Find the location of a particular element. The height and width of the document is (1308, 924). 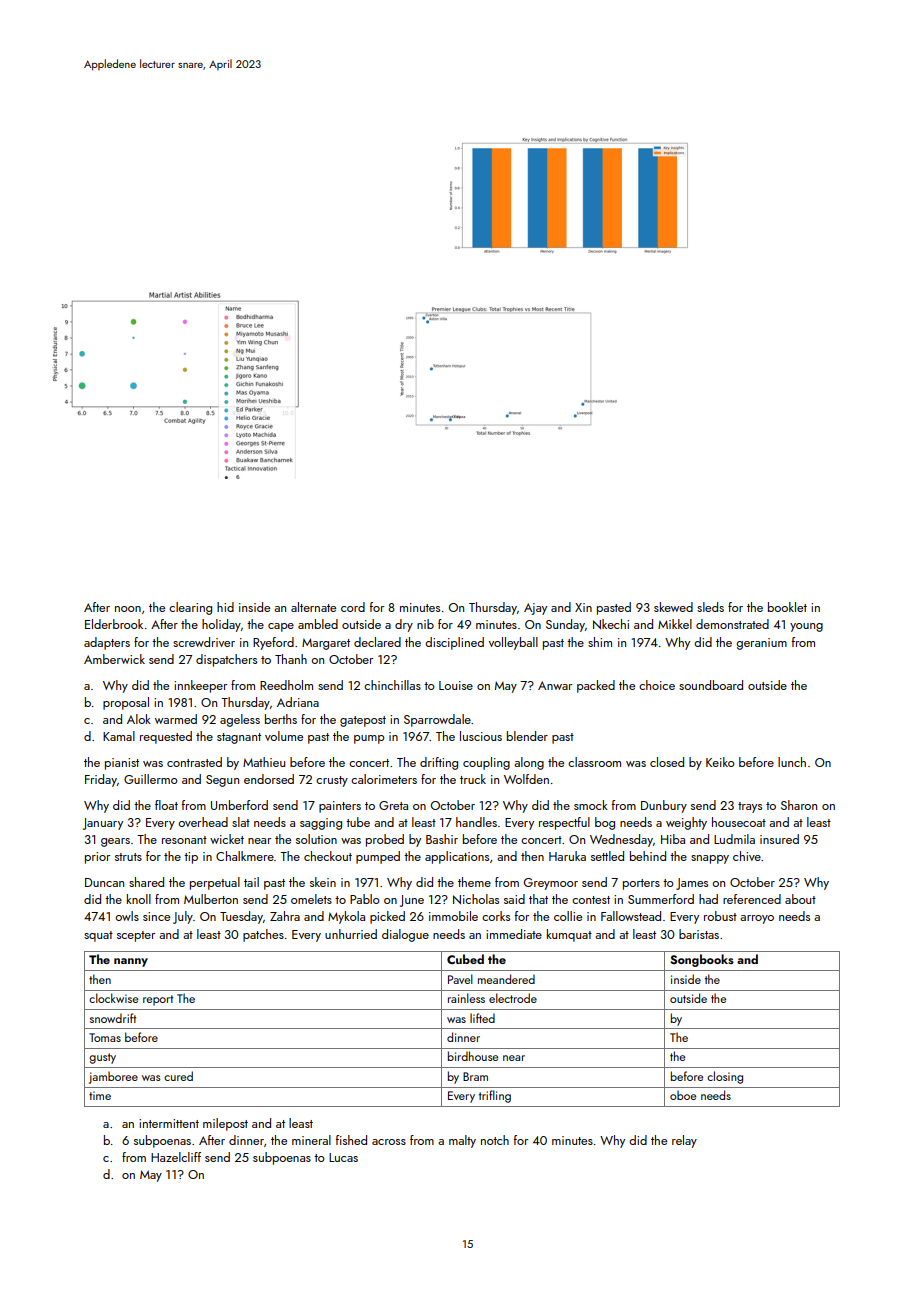

demonstrated is located at coordinates (732, 624).
